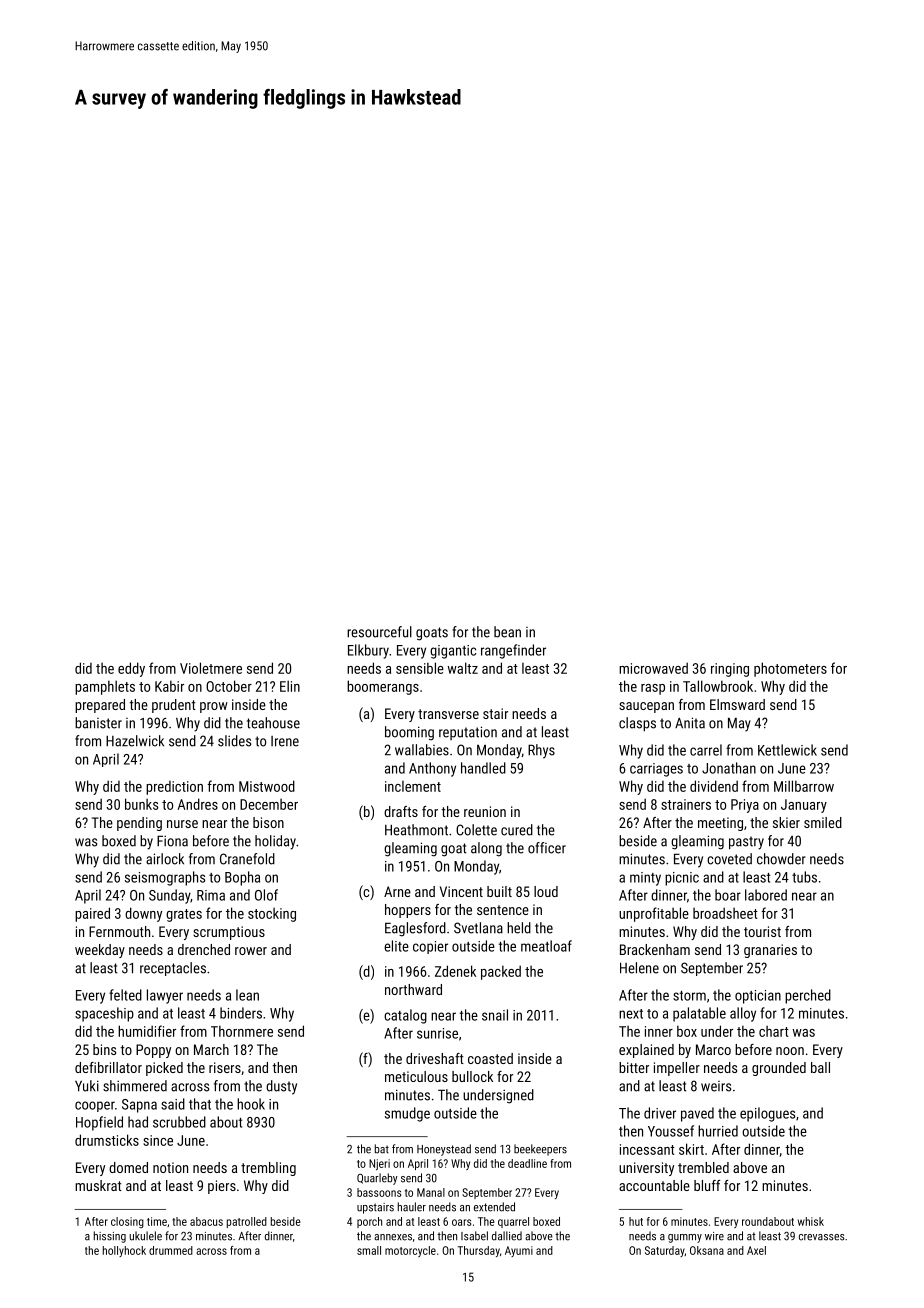  Describe the element at coordinates (131, 669) in the screenshot. I see `eddy` at that location.
